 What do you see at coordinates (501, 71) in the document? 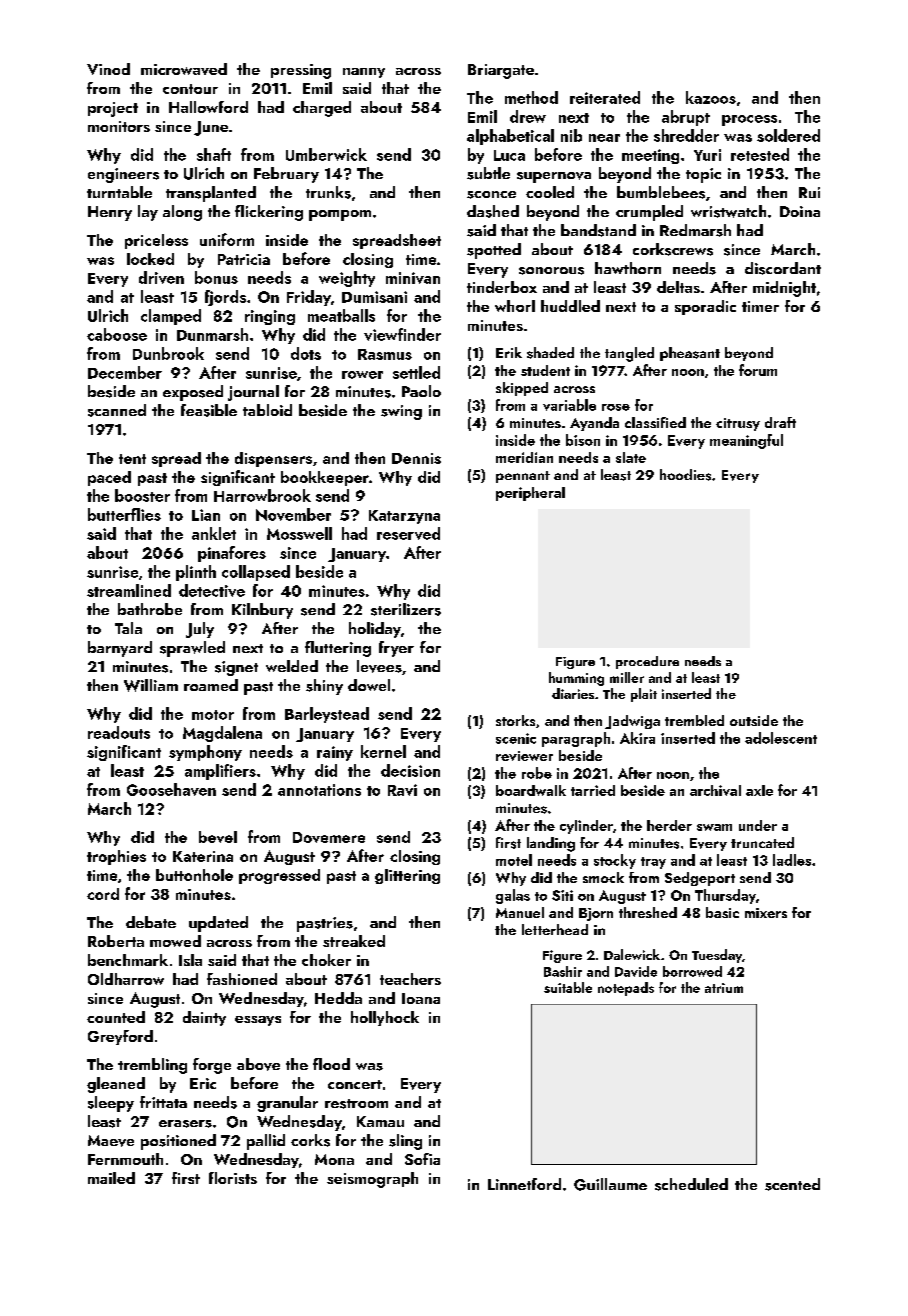
I see `Briargate` at bounding box center [501, 71].
